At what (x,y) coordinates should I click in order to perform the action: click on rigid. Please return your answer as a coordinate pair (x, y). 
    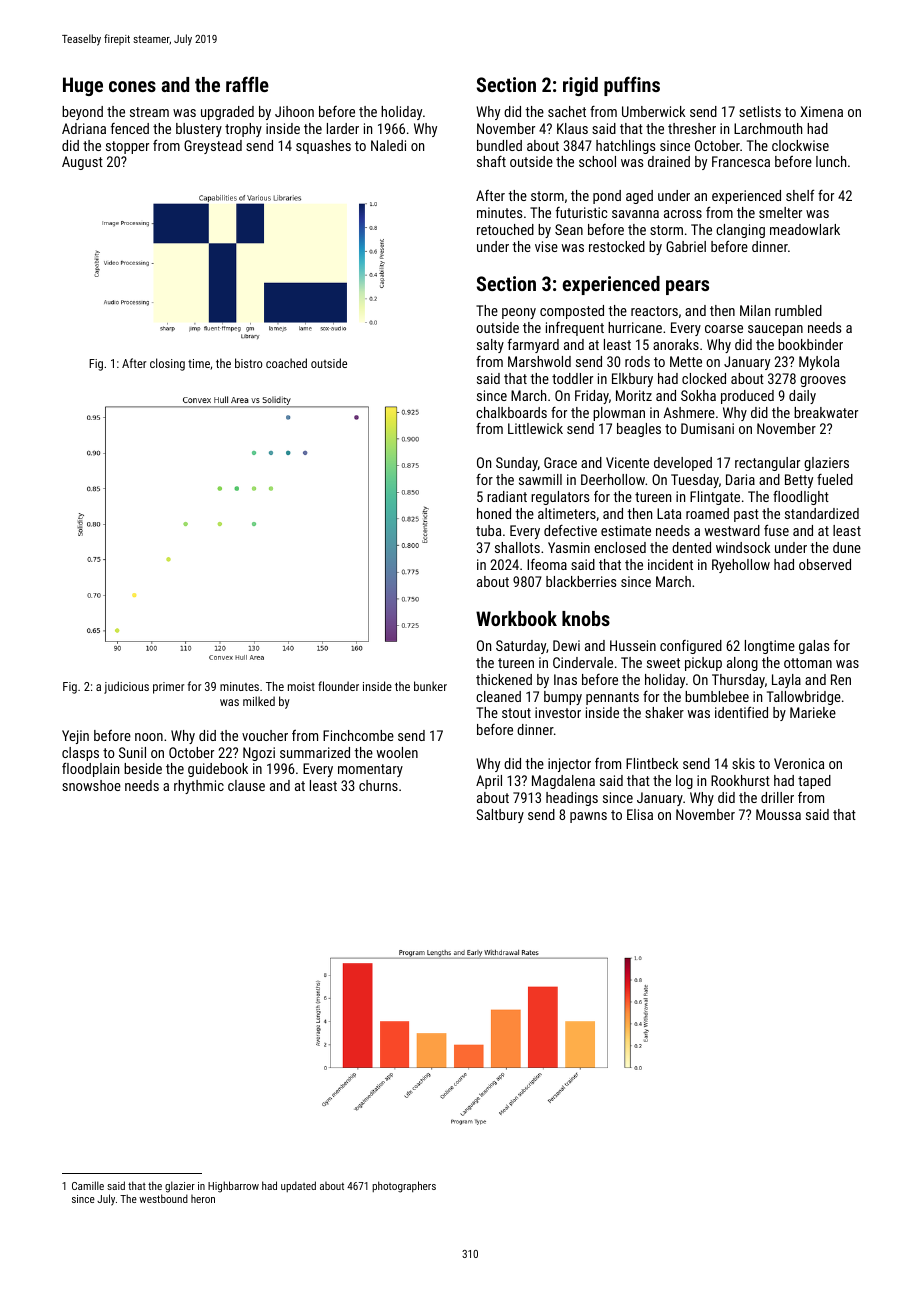
    Looking at the image, I should click on (580, 86).
